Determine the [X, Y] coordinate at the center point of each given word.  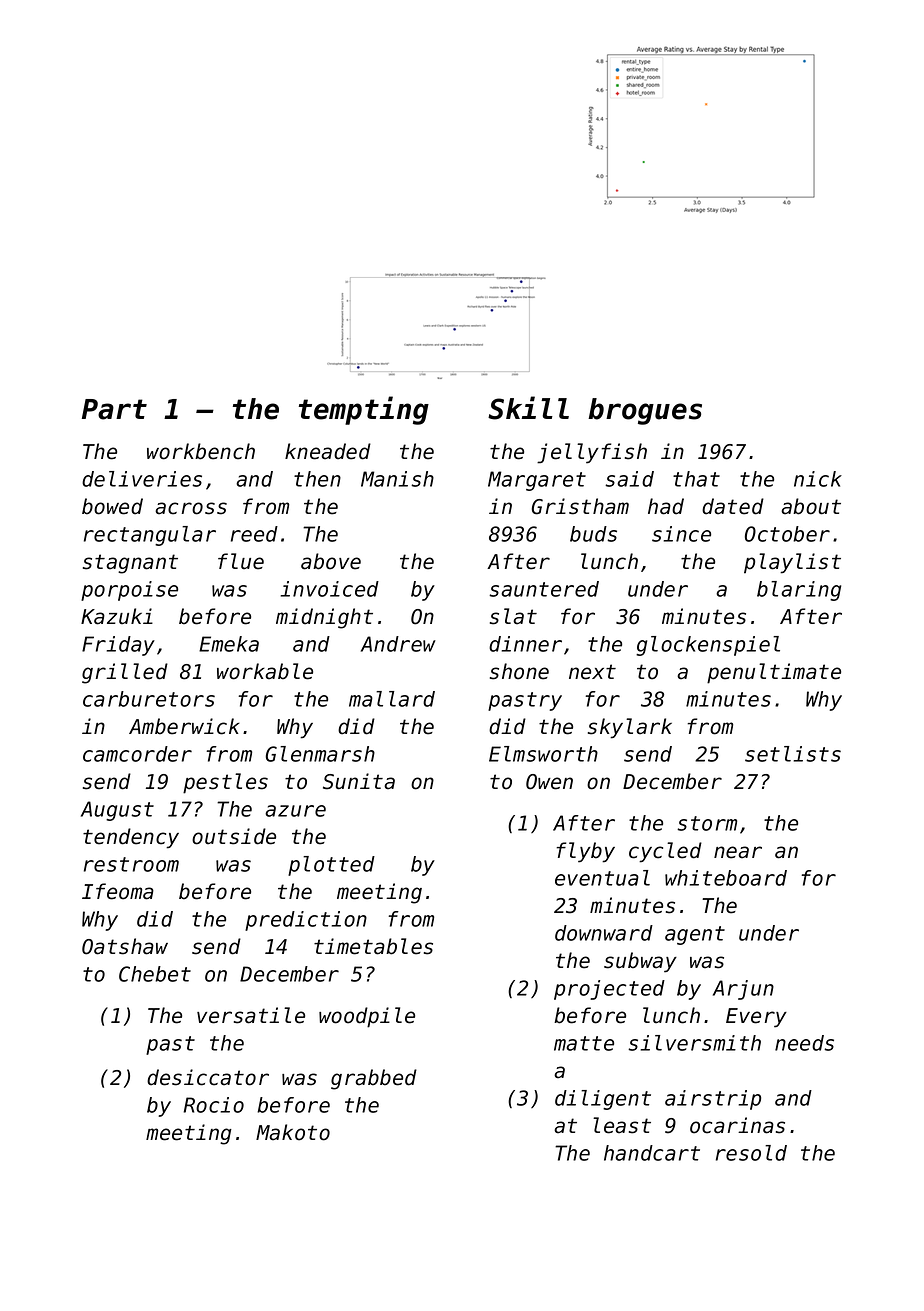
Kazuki [117, 616]
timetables [373, 946]
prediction [306, 921]
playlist [792, 563]
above [331, 561]
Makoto [293, 1132]
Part [114, 409]
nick [818, 479]
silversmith [694, 1043]
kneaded [328, 451]
